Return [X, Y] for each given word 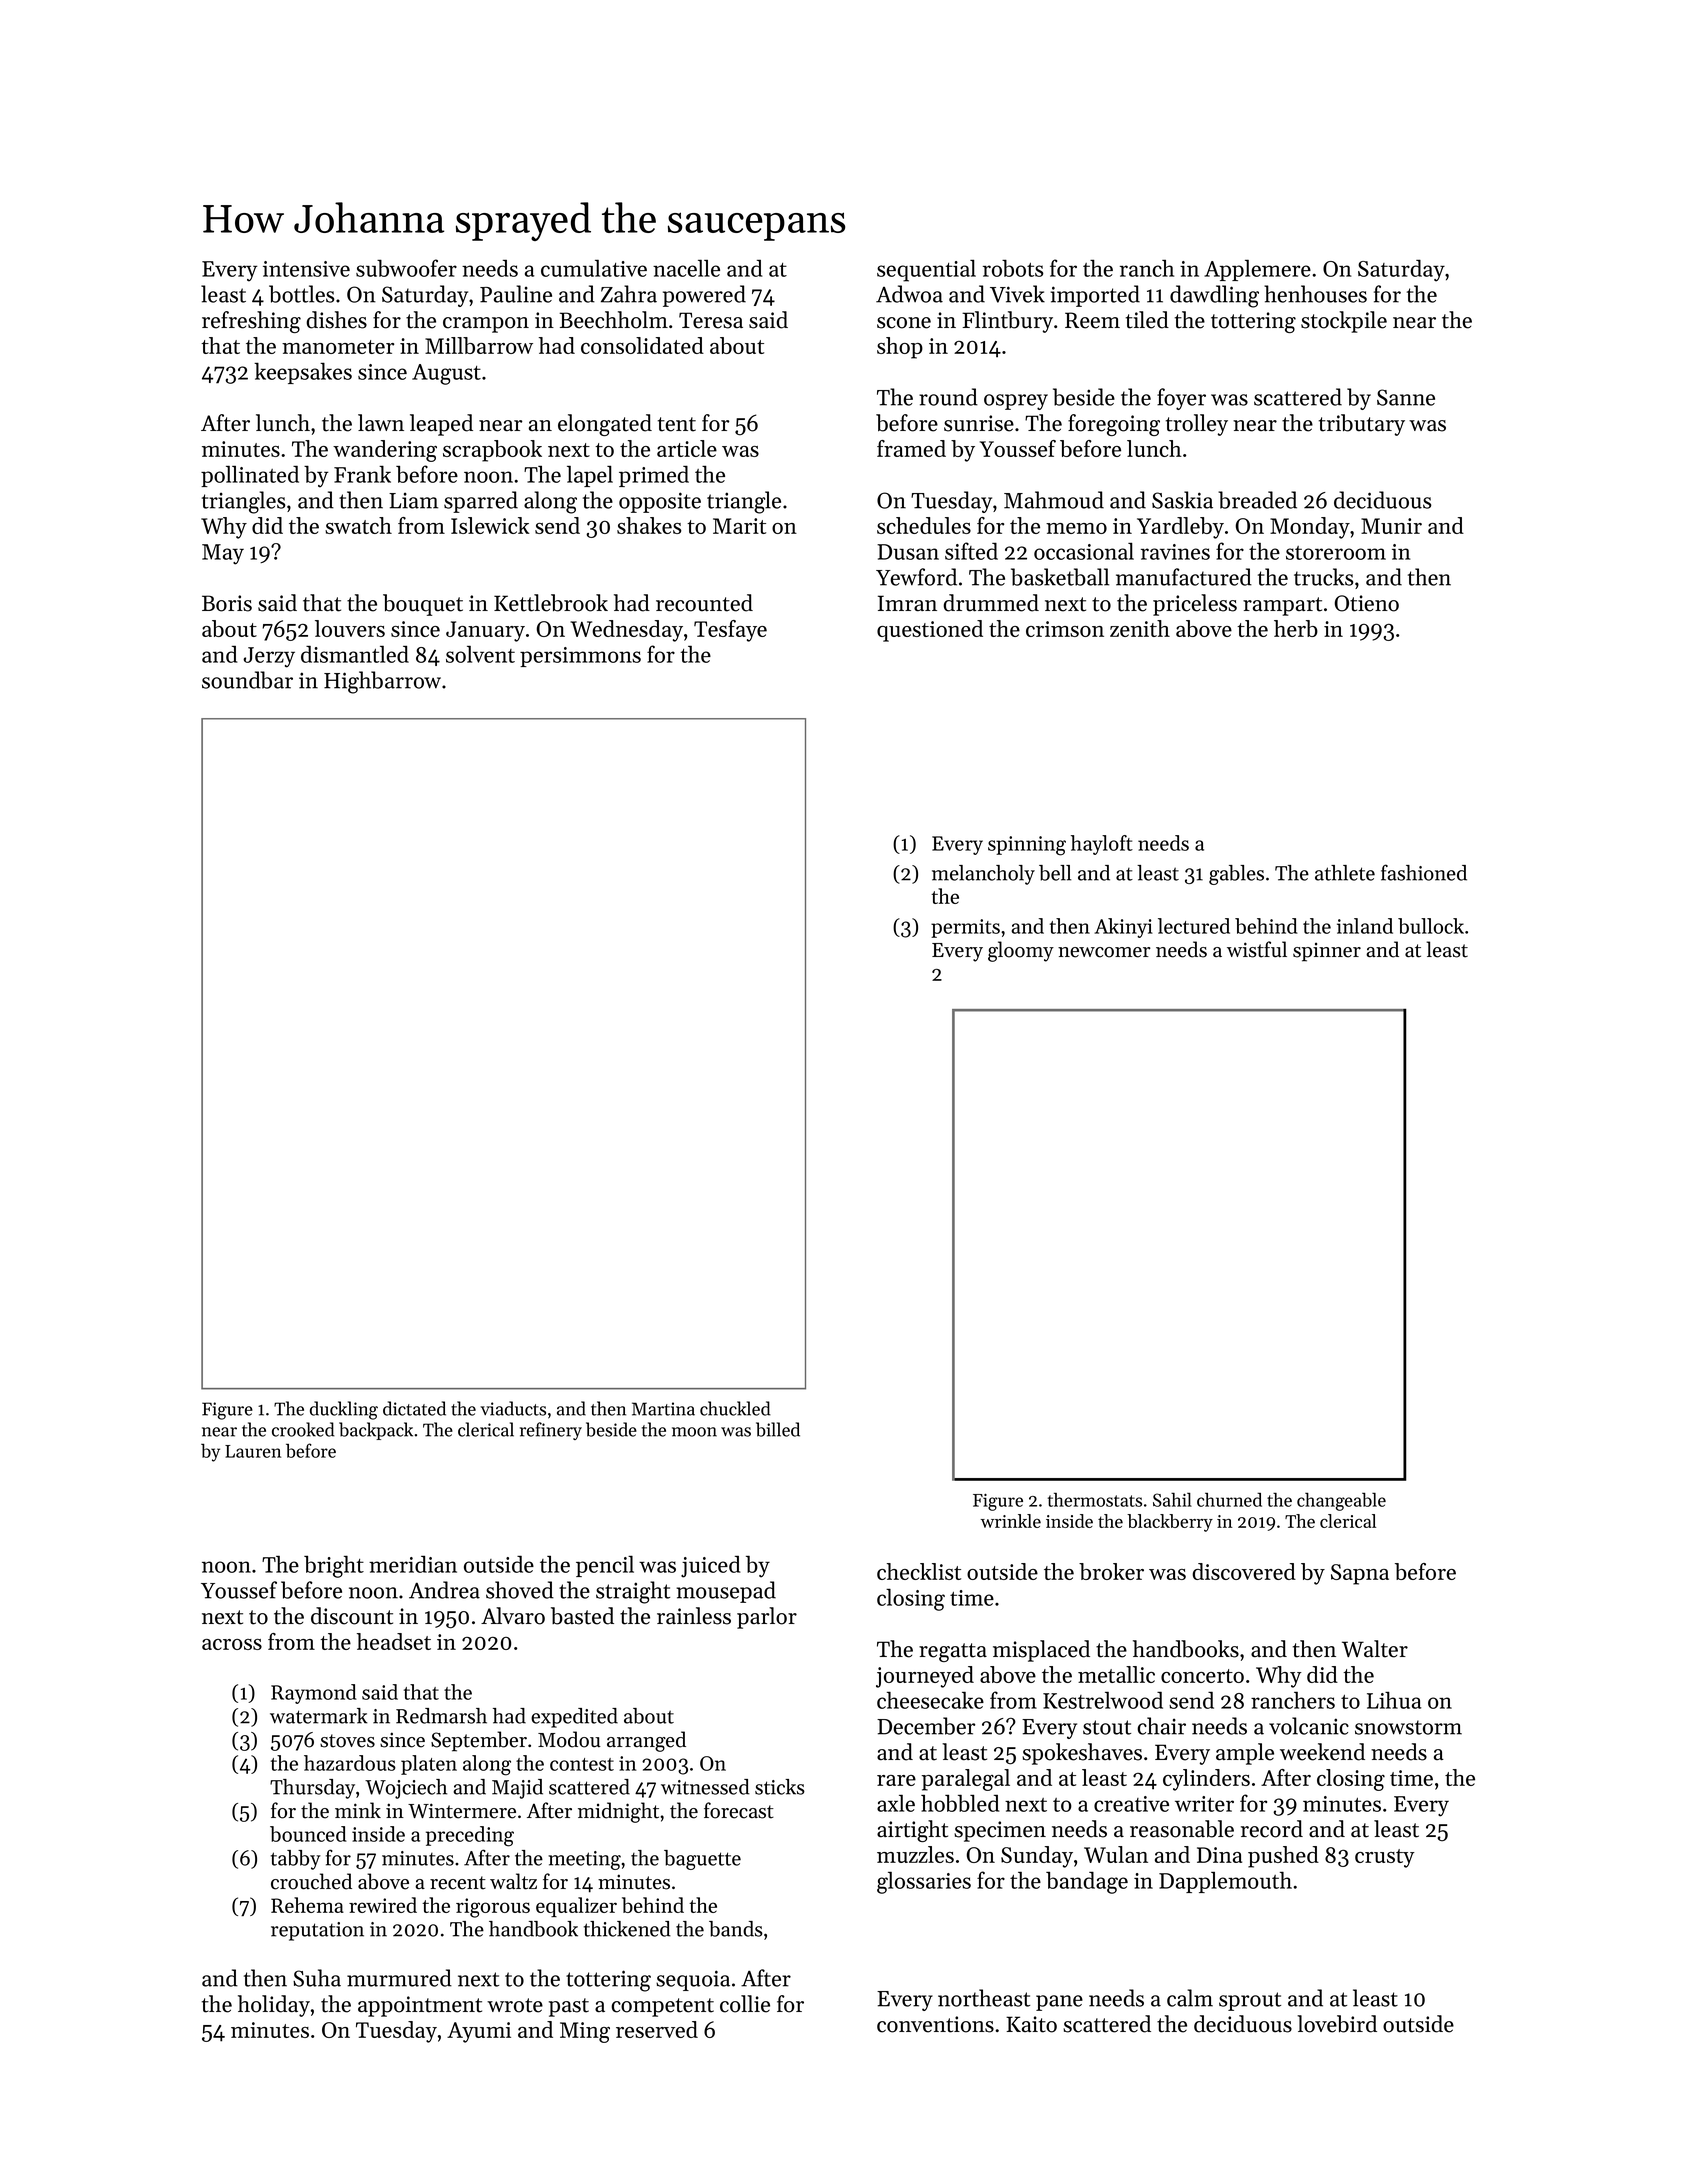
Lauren [253, 1451]
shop [900, 348]
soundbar [247, 680]
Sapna [1360, 1574]
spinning [1027, 846]
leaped [441, 425]
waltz [513, 1881]
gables [1236, 875]
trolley [1197, 425]
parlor [767, 1618]
